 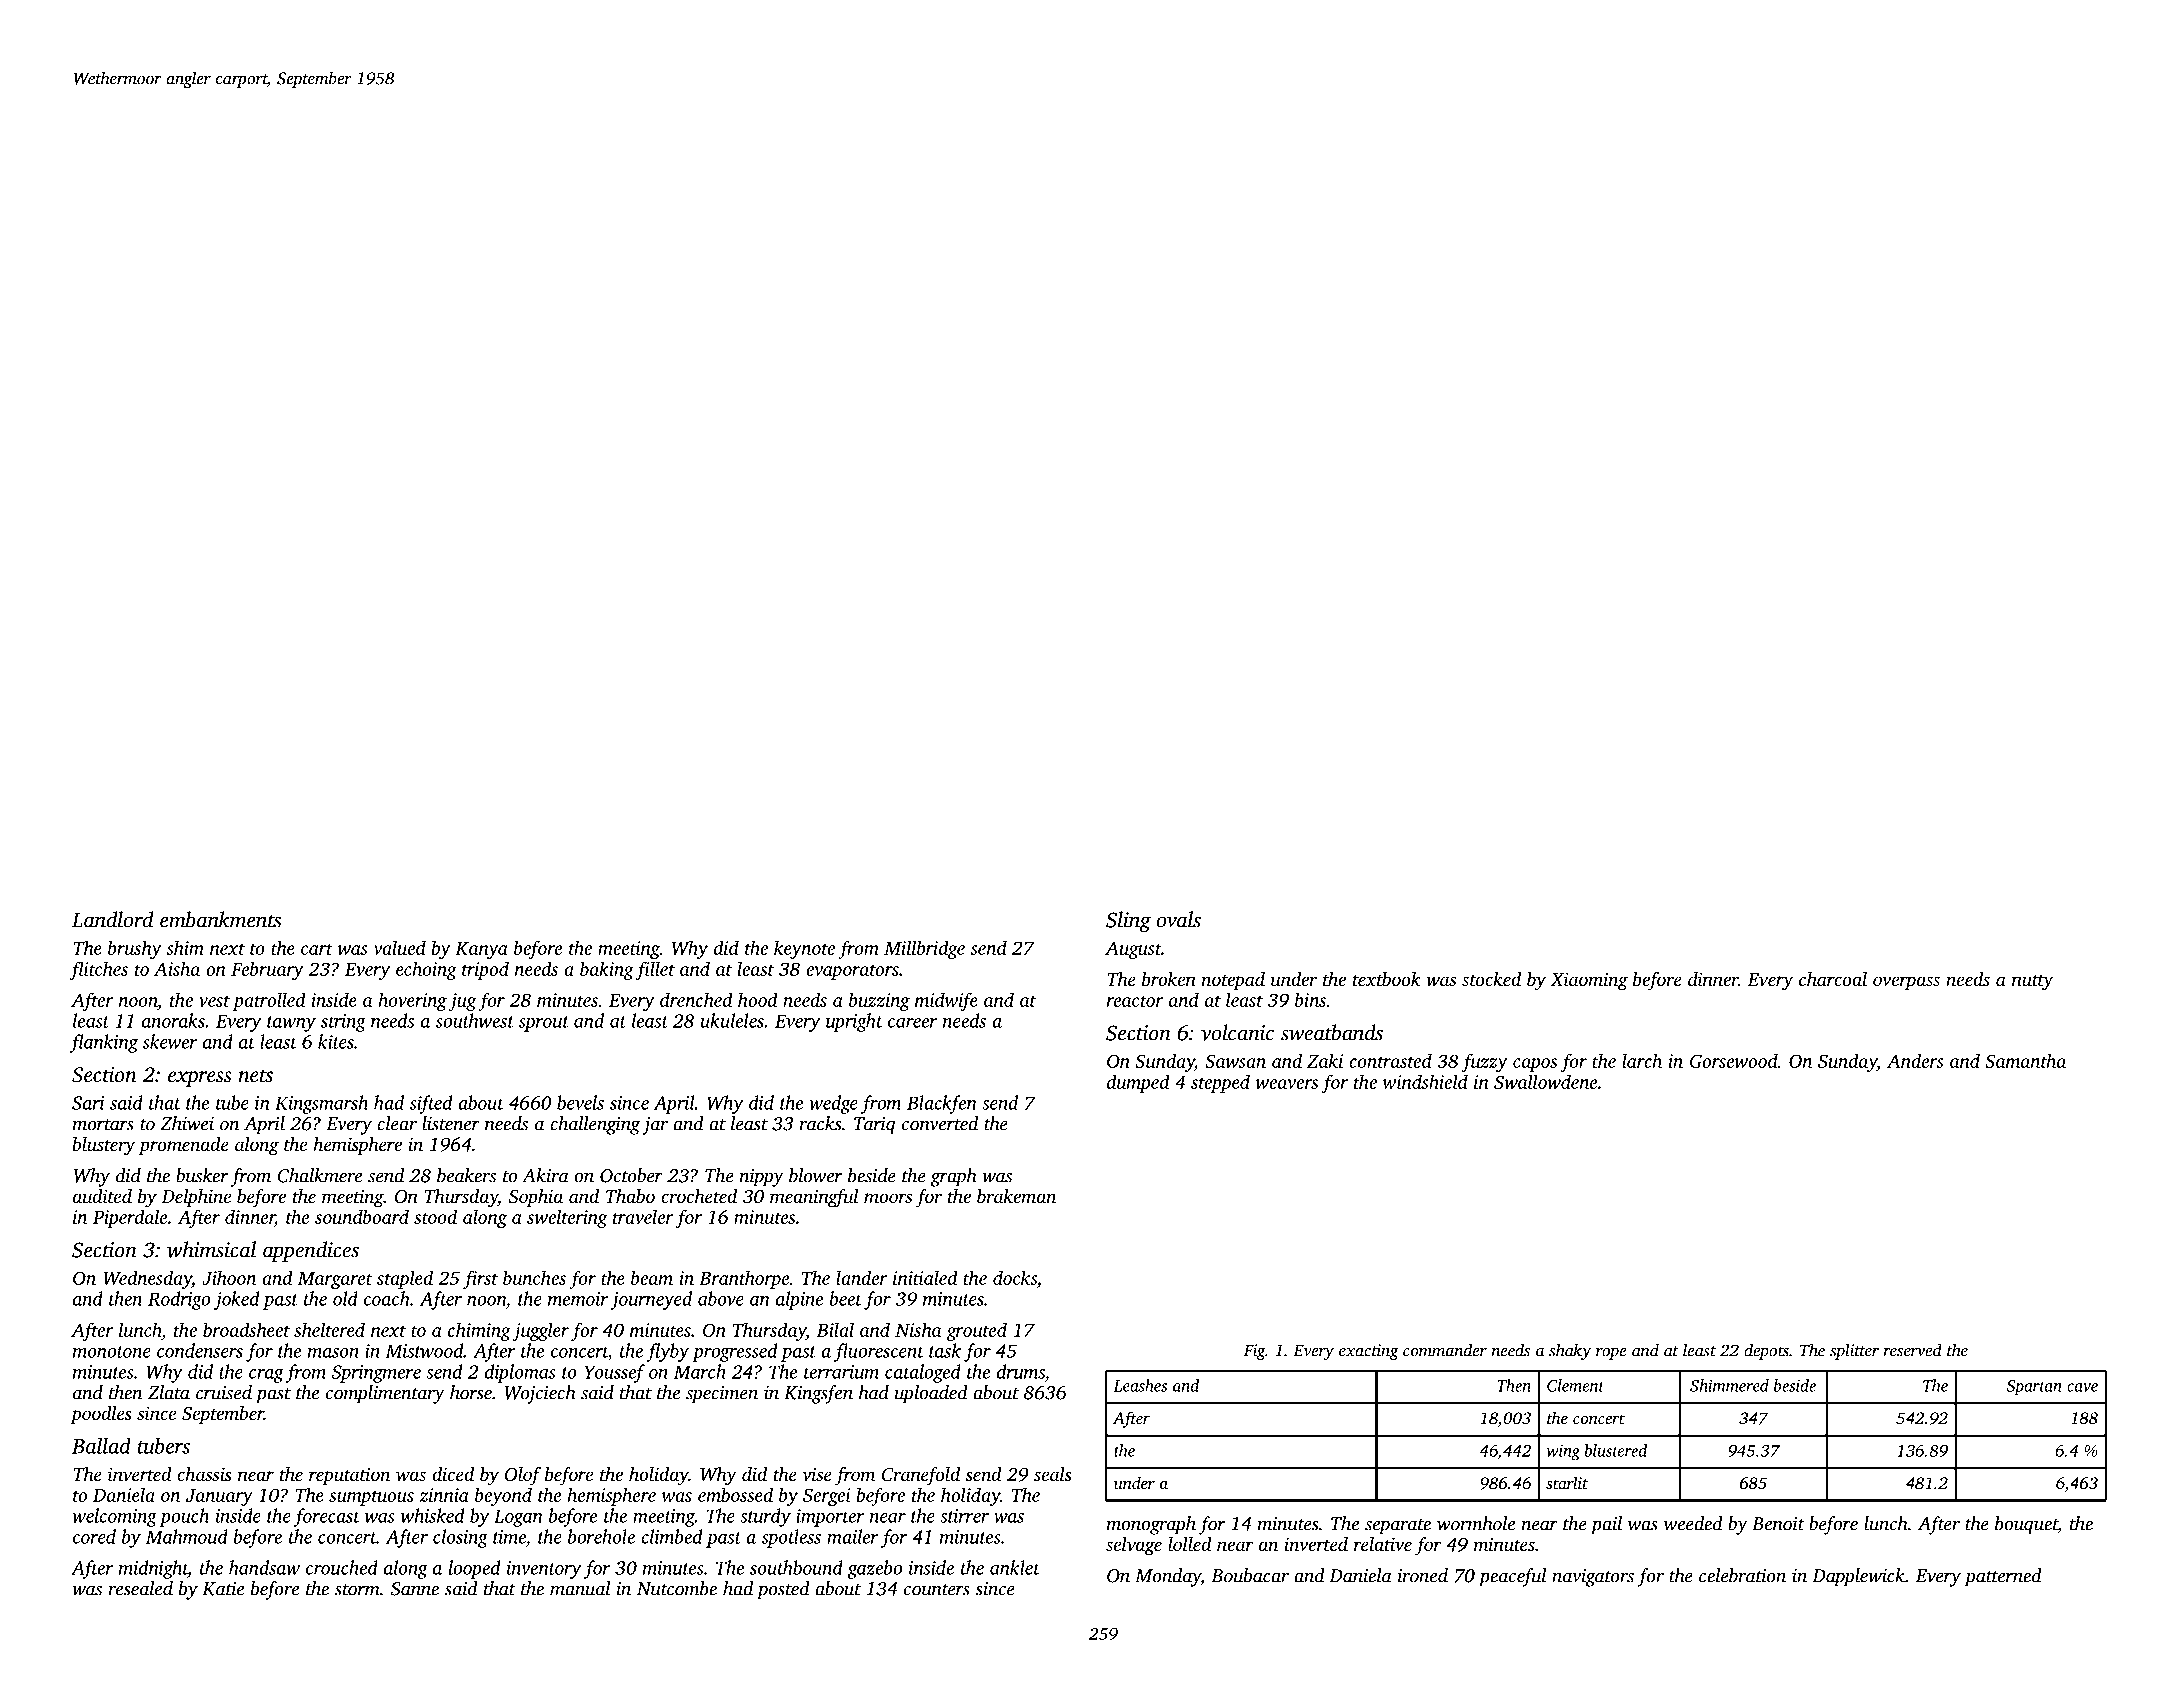 What do you see at coordinates (1906, 983) in the screenshot?
I see `overpass` at bounding box center [1906, 983].
